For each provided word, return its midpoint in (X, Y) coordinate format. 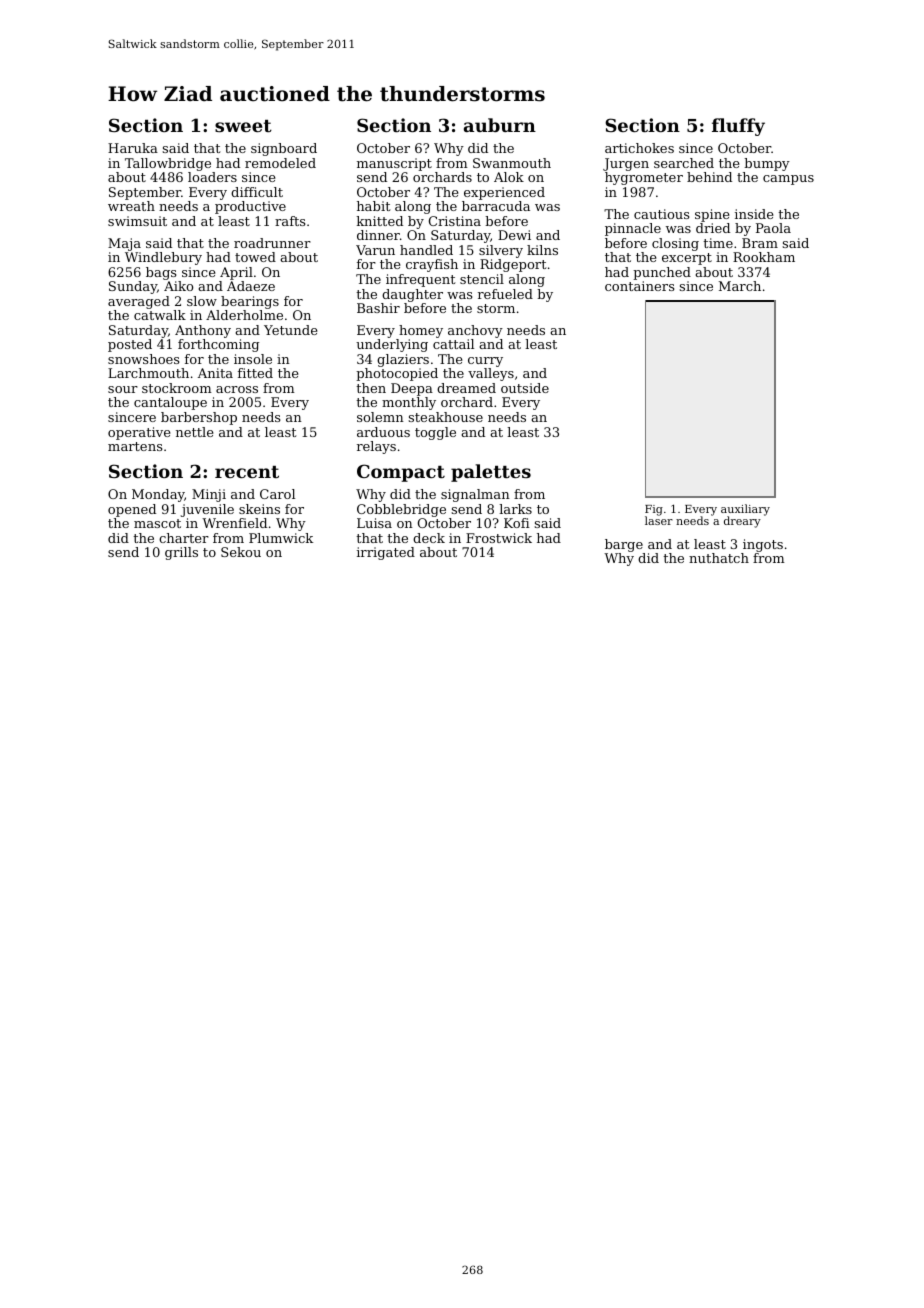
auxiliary (745, 510)
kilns (542, 250)
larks (515, 509)
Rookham (764, 257)
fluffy (738, 127)
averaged (139, 302)
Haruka (133, 148)
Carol (277, 494)
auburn (500, 125)
